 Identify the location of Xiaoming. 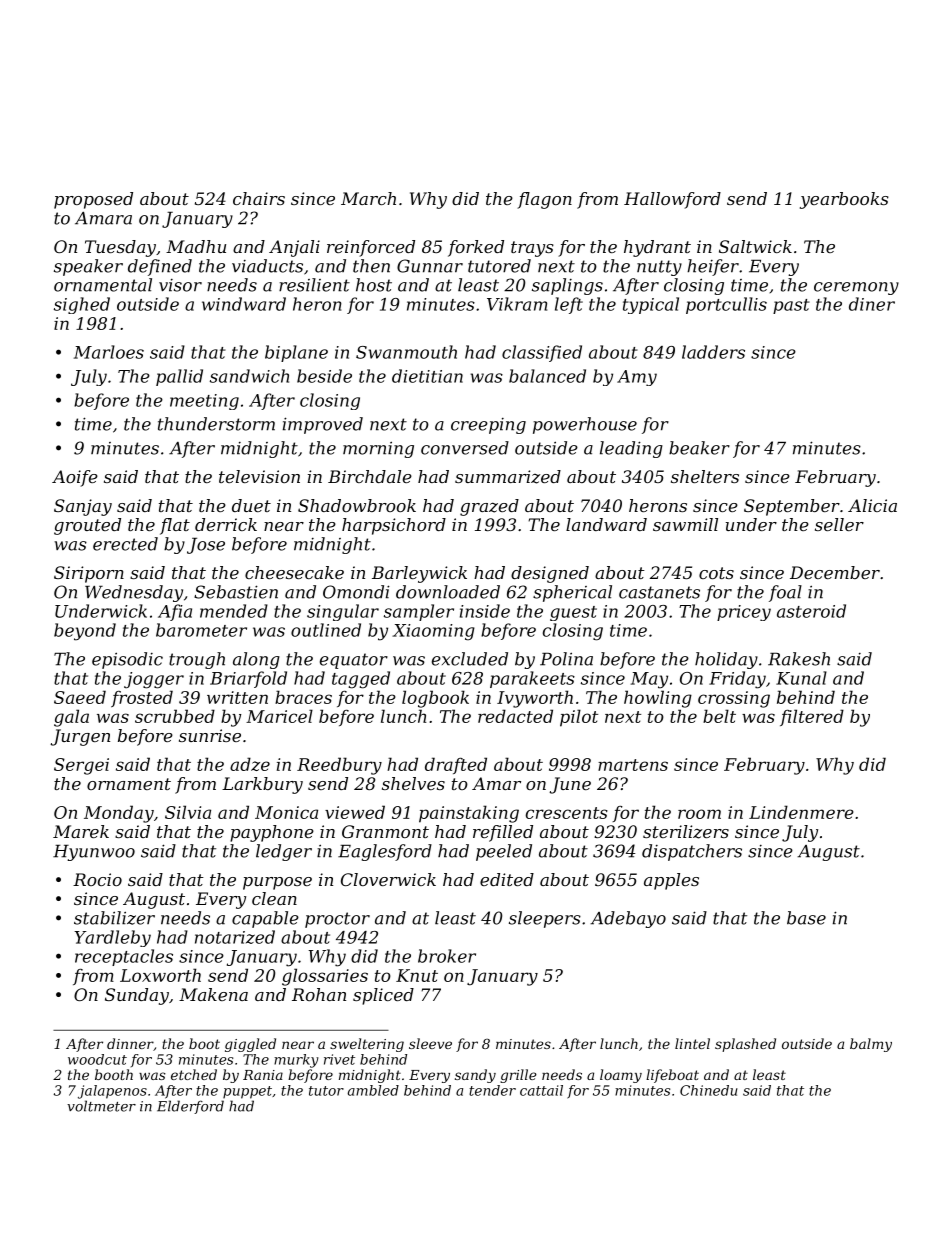
(433, 632).
